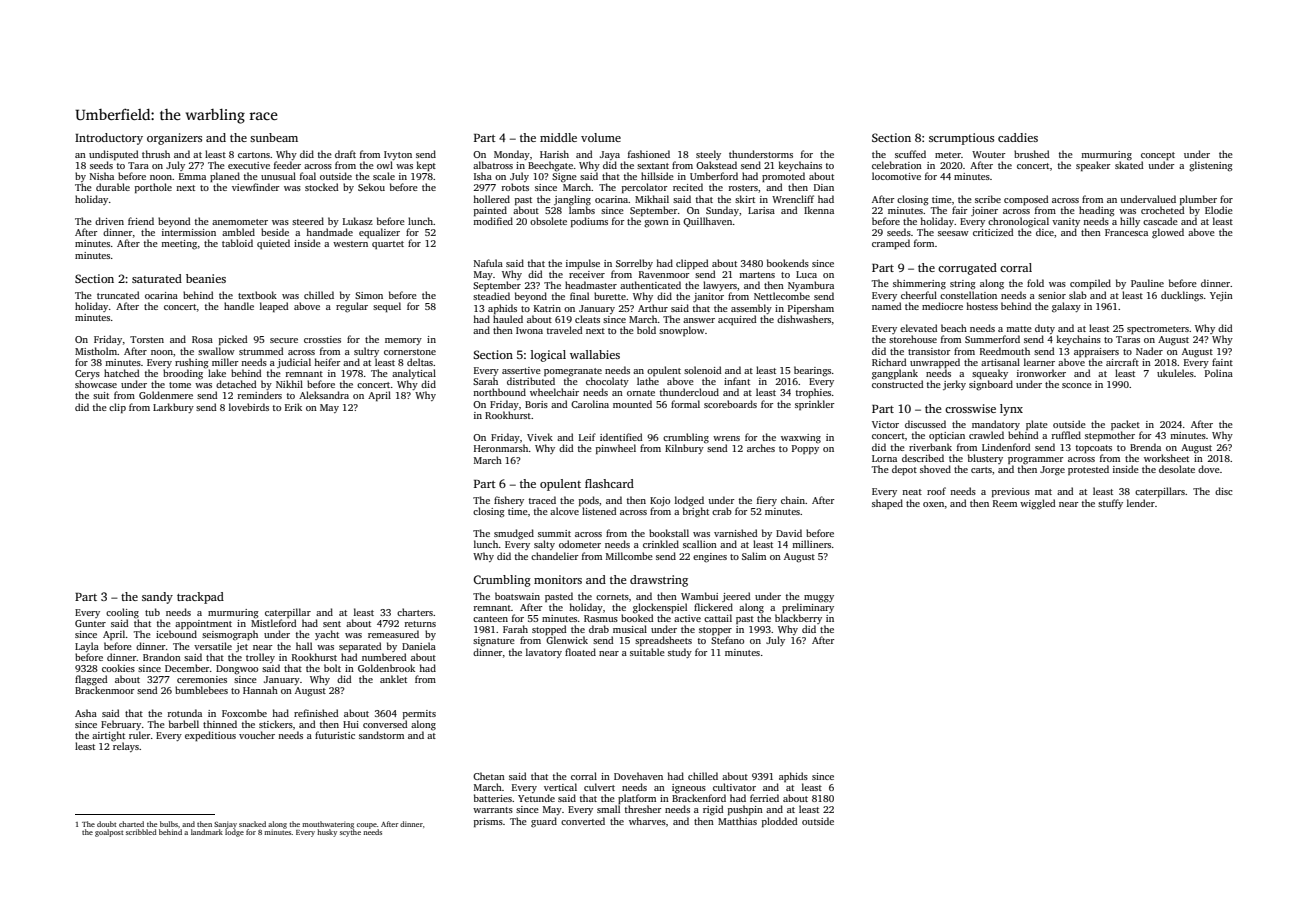 The height and width of the screenshot is (924, 1308). I want to click on Summerford, so click(992, 339).
